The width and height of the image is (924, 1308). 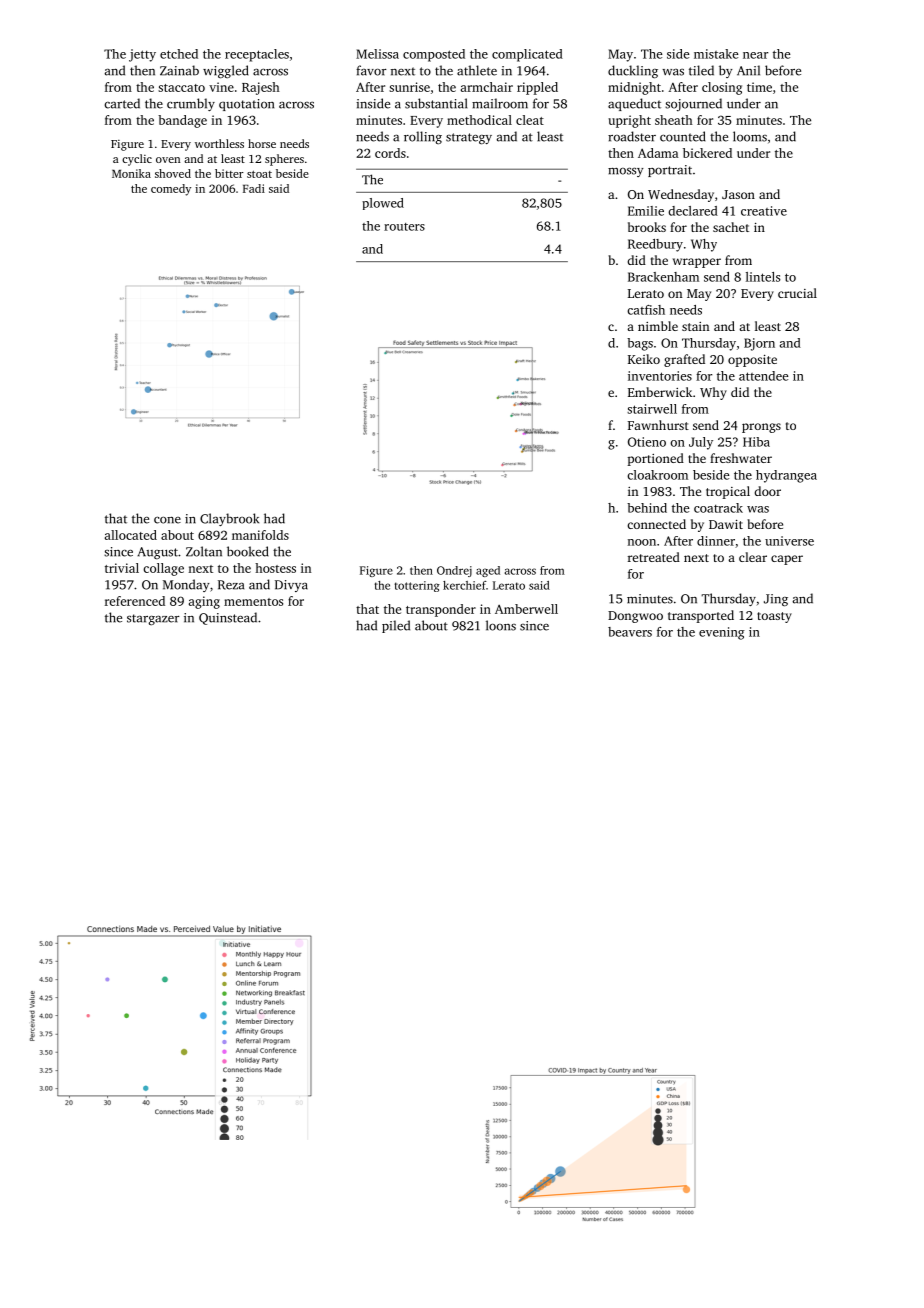 What do you see at coordinates (647, 442) in the image?
I see `Otieno` at bounding box center [647, 442].
